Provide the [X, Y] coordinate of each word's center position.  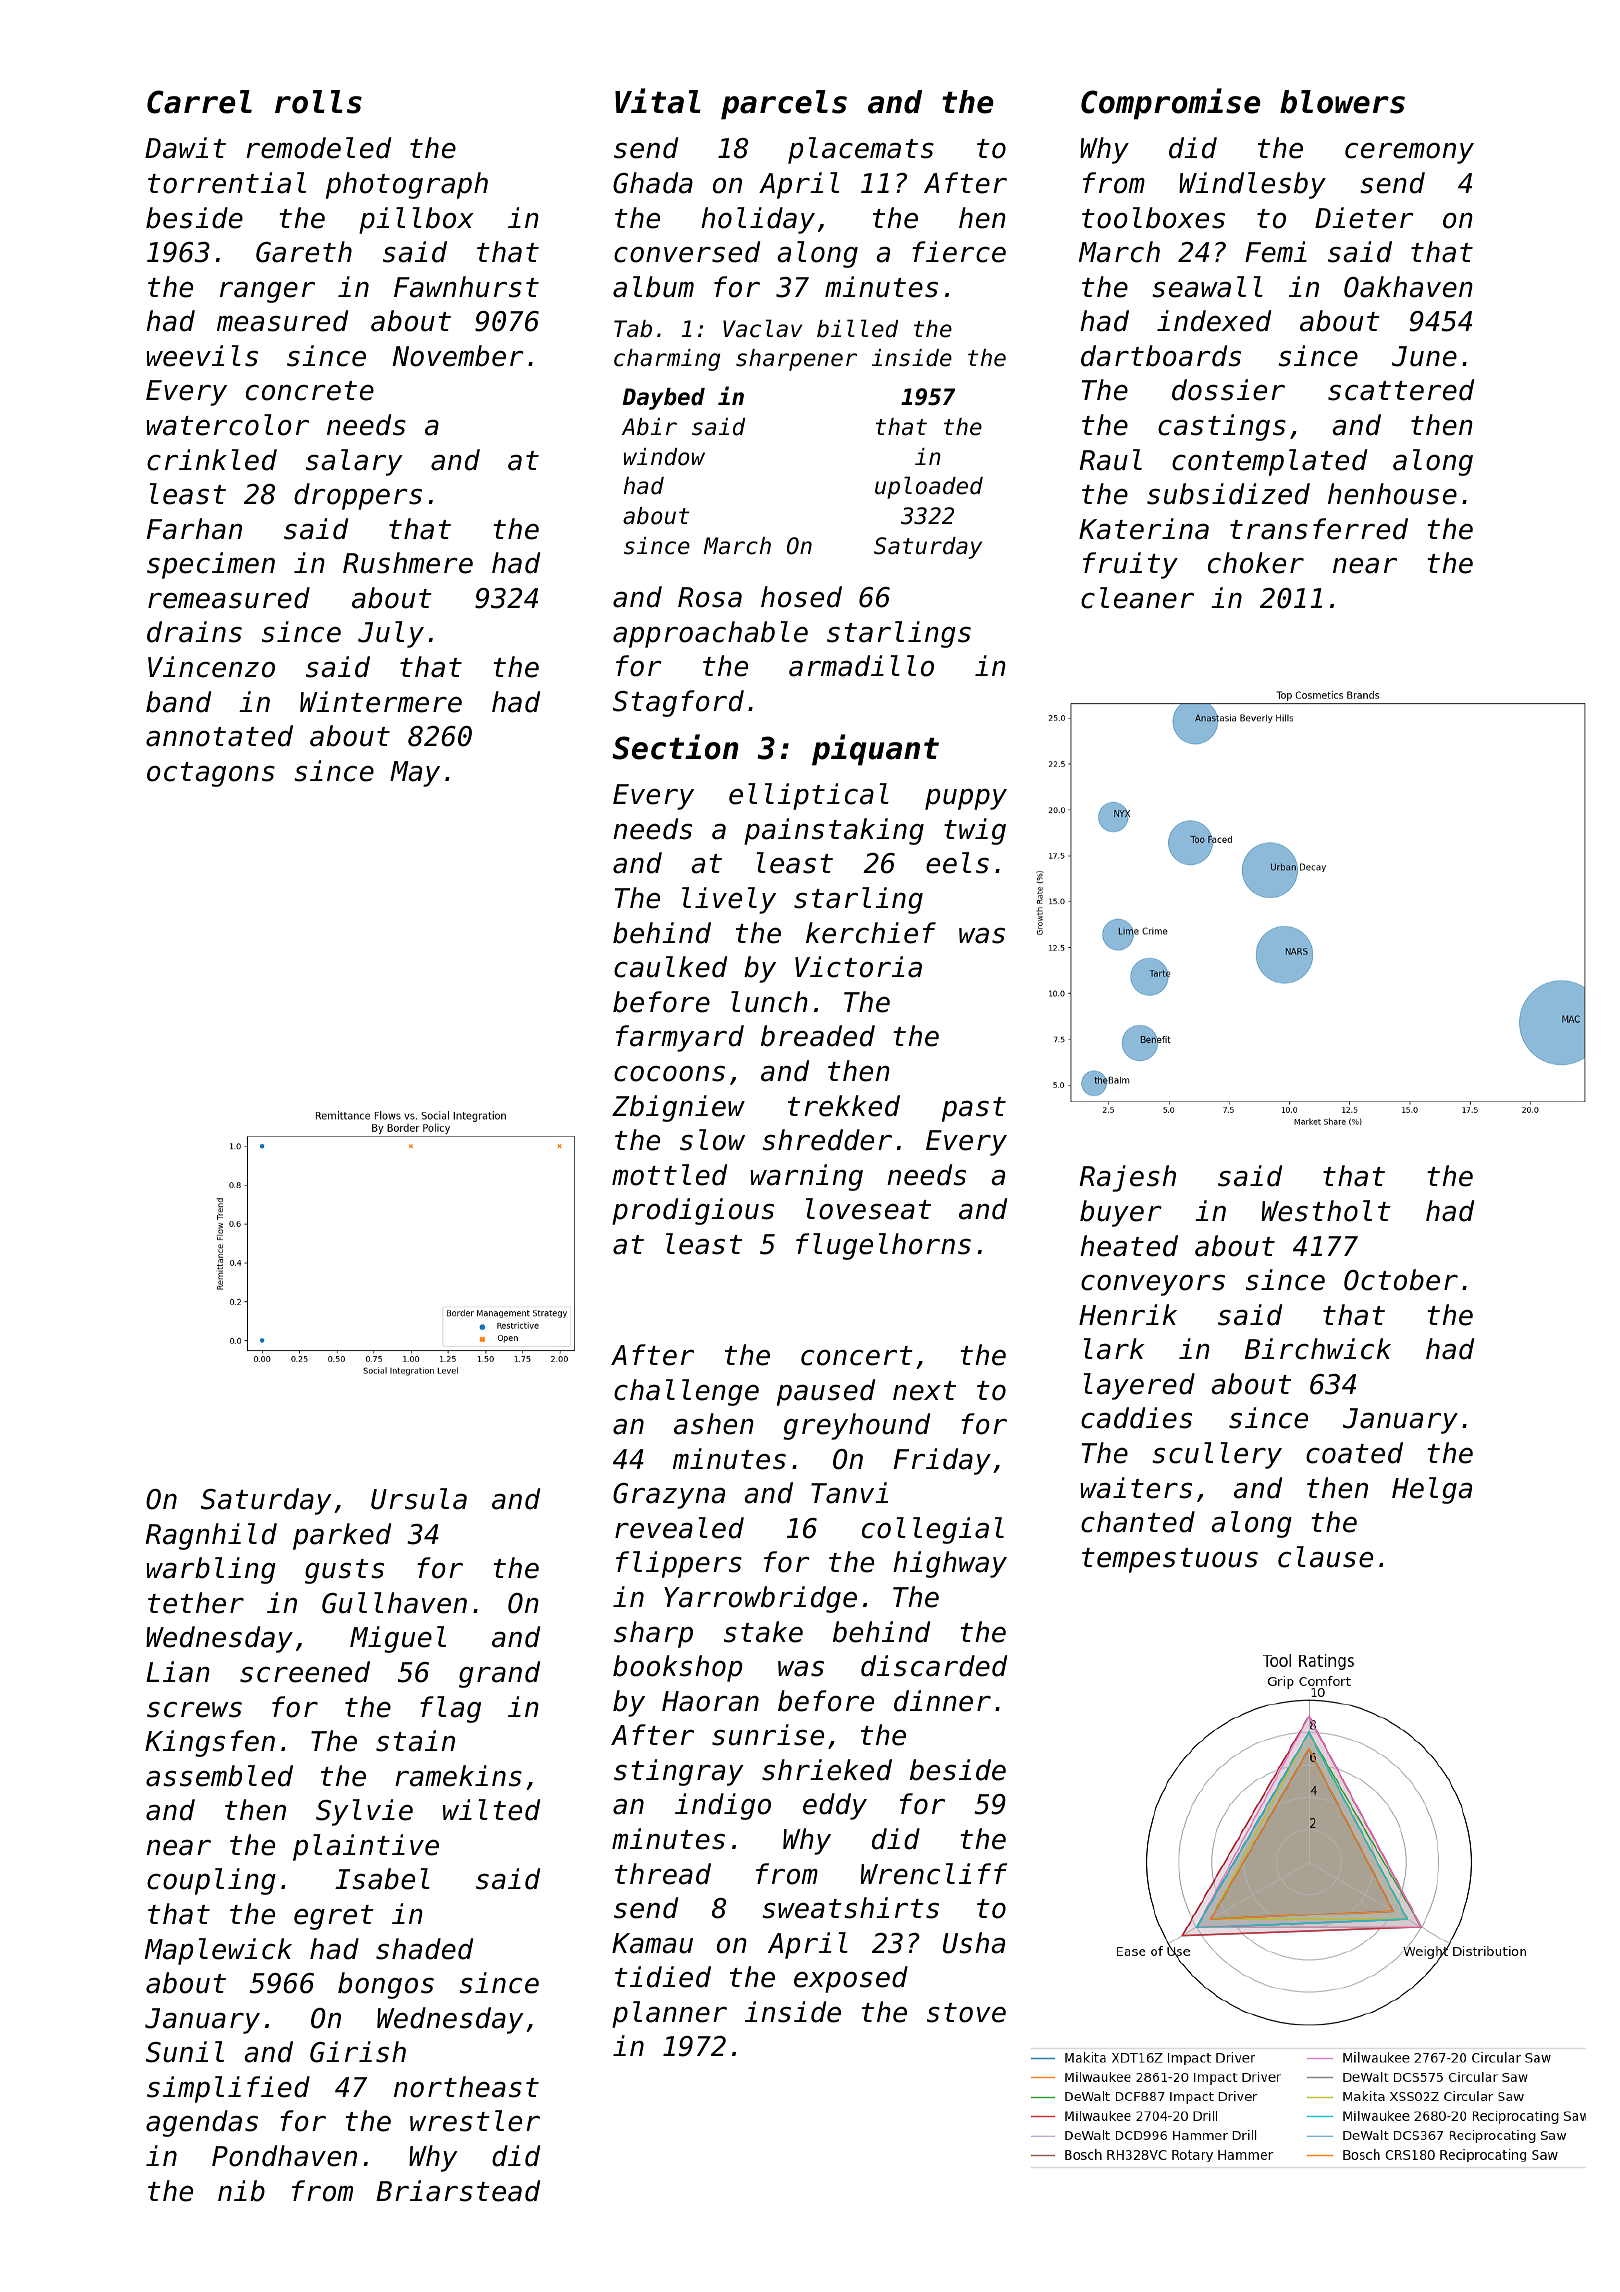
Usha [974, 1943]
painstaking [834, 831]
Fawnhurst [466, 287]
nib [241, 2191]
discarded [934, 1666]
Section [675, 747]
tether [196, 1603]
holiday [758, 220]
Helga [1432, 1490]
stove [966, 2013]
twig [975, 831]
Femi [1276, 252]
